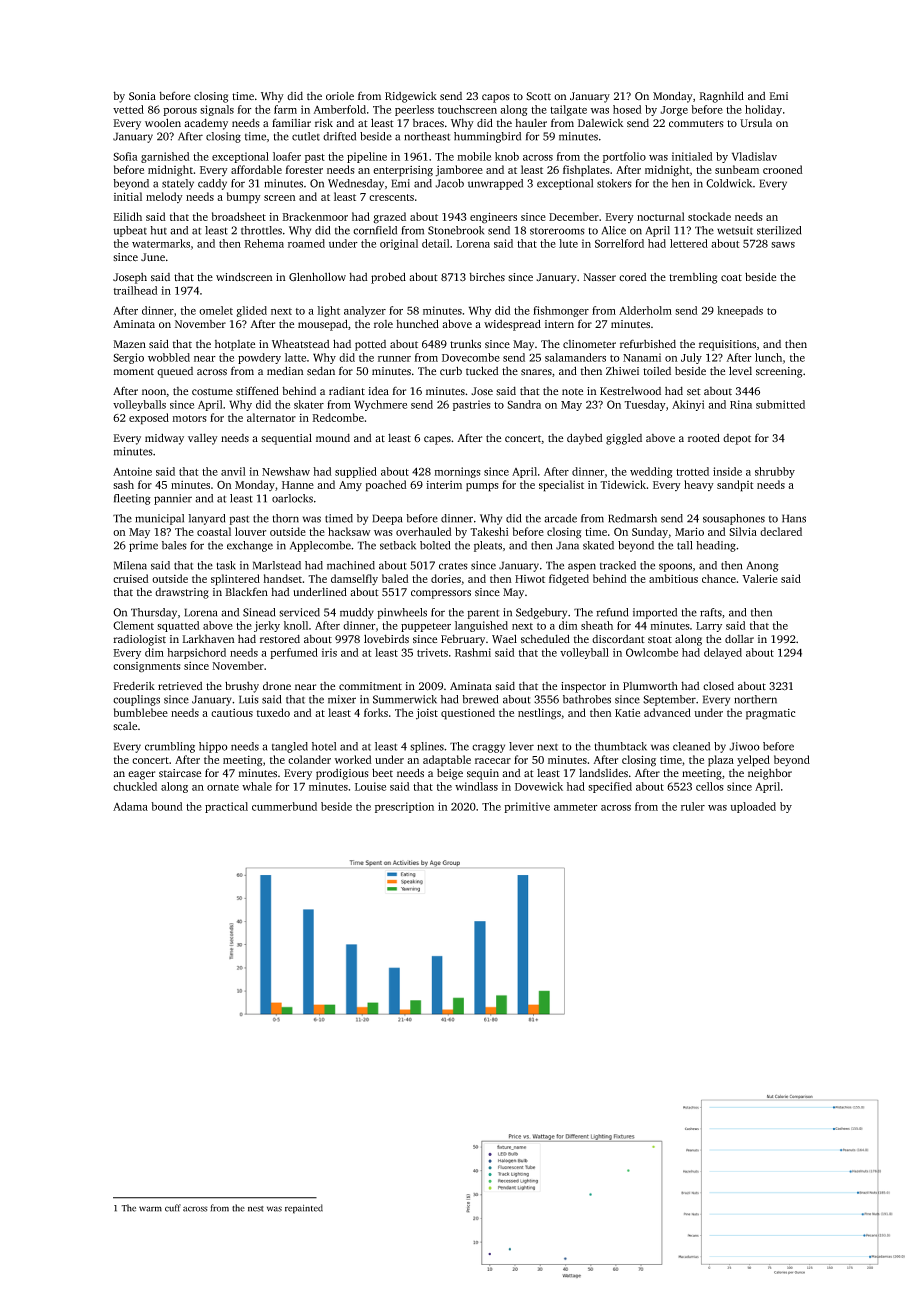 The width and height of the document is (924, 1308). What do you see at coordinates (226, 807) in the document?
I see `practical` at bounding box center [226, 807].
